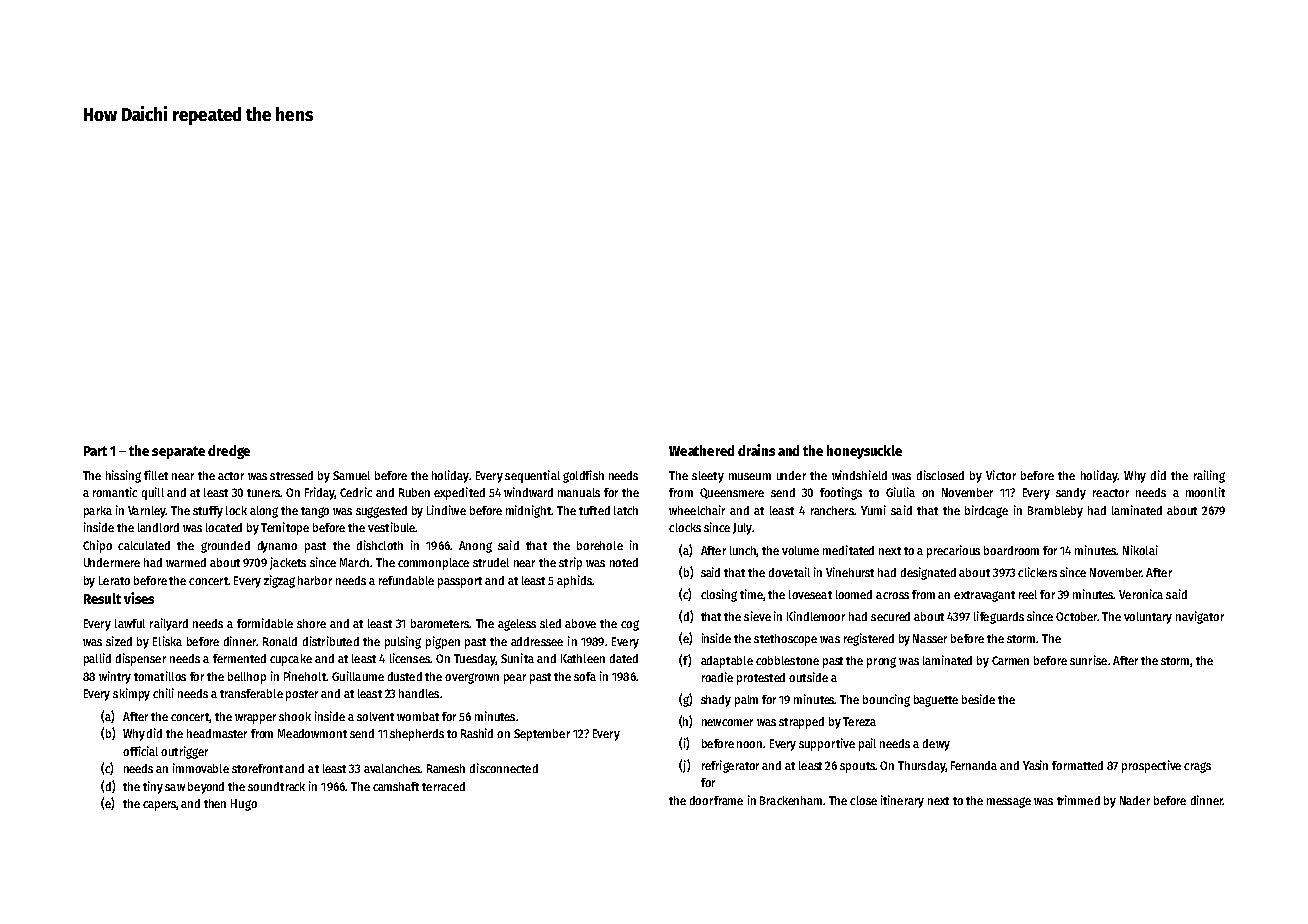 The height and width of the image is (924, 1308). Describe the element at coordinates (279, 581) in the image. I see `zigzag` at that location.
